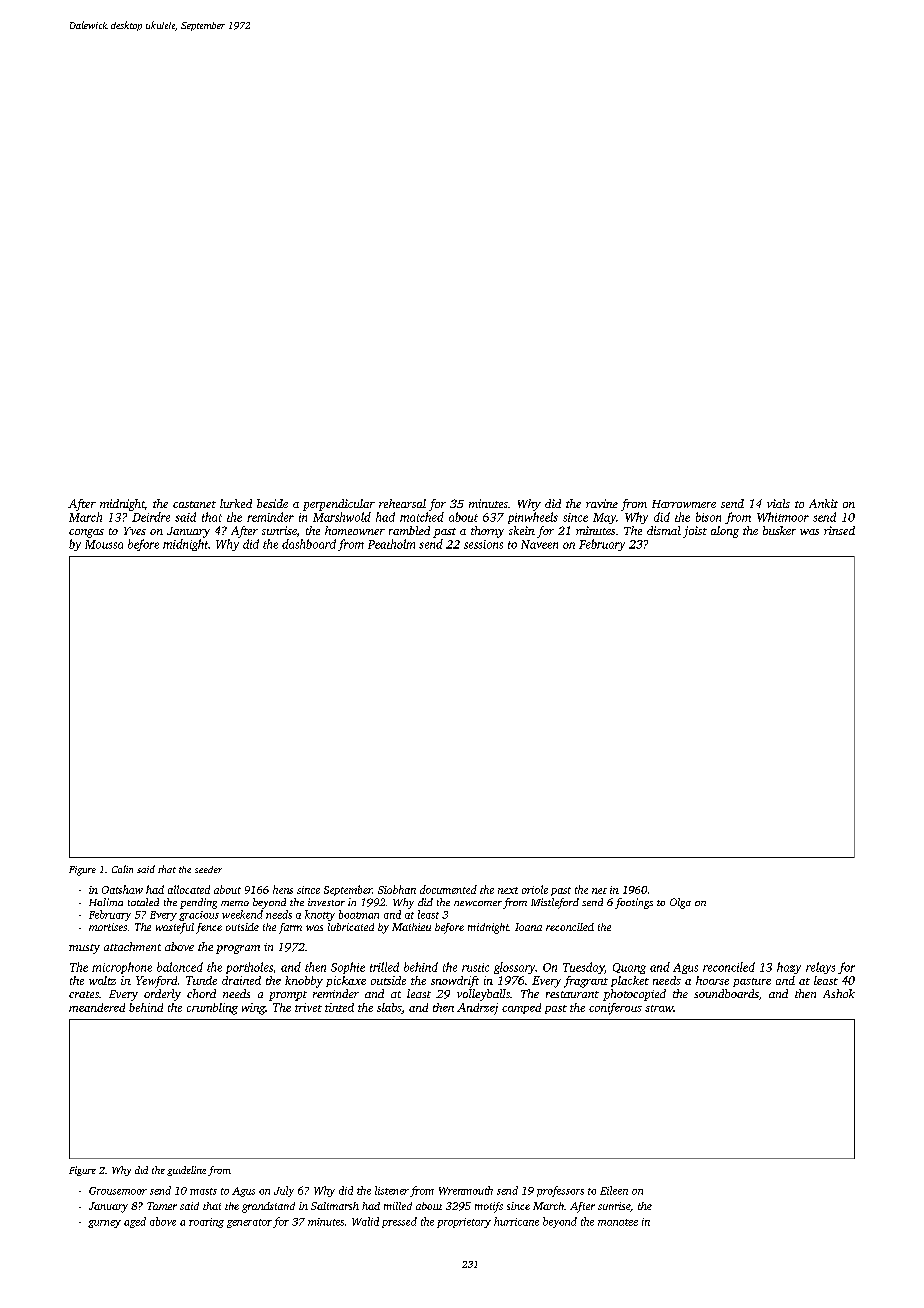 The height and width of the page is (1308, 924). What do you see at coordinates (839, 993) in the page?
I see `Ashok` at bounding box center [839, 993].
